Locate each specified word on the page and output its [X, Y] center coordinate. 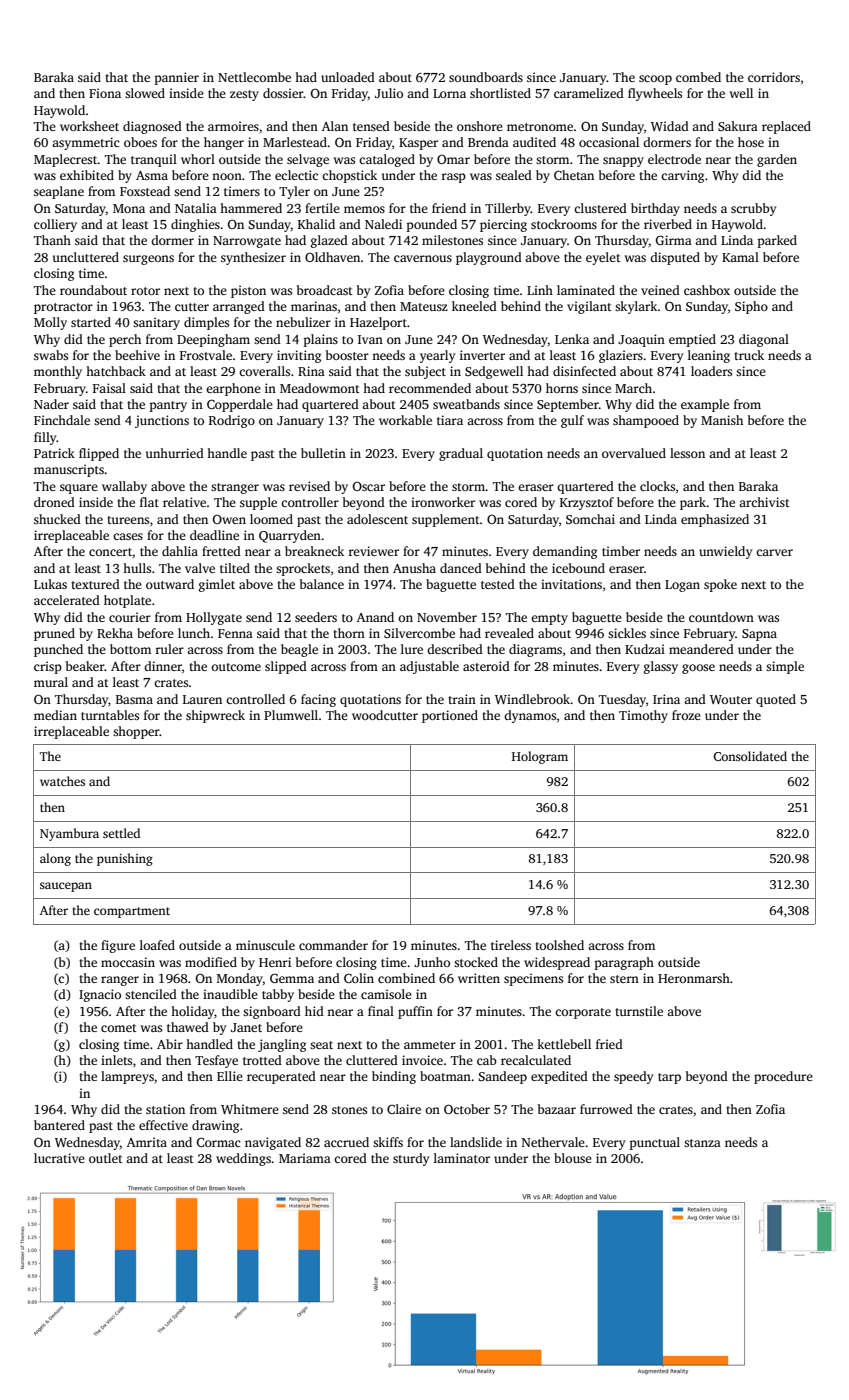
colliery [55, 225]
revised [309, 486]
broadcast [325, 290]
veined [660, 290]
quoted [776, 700]
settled [121, 833]
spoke [720, 585]
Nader [51, 404]
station [165, 1109]
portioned [450, 716]
